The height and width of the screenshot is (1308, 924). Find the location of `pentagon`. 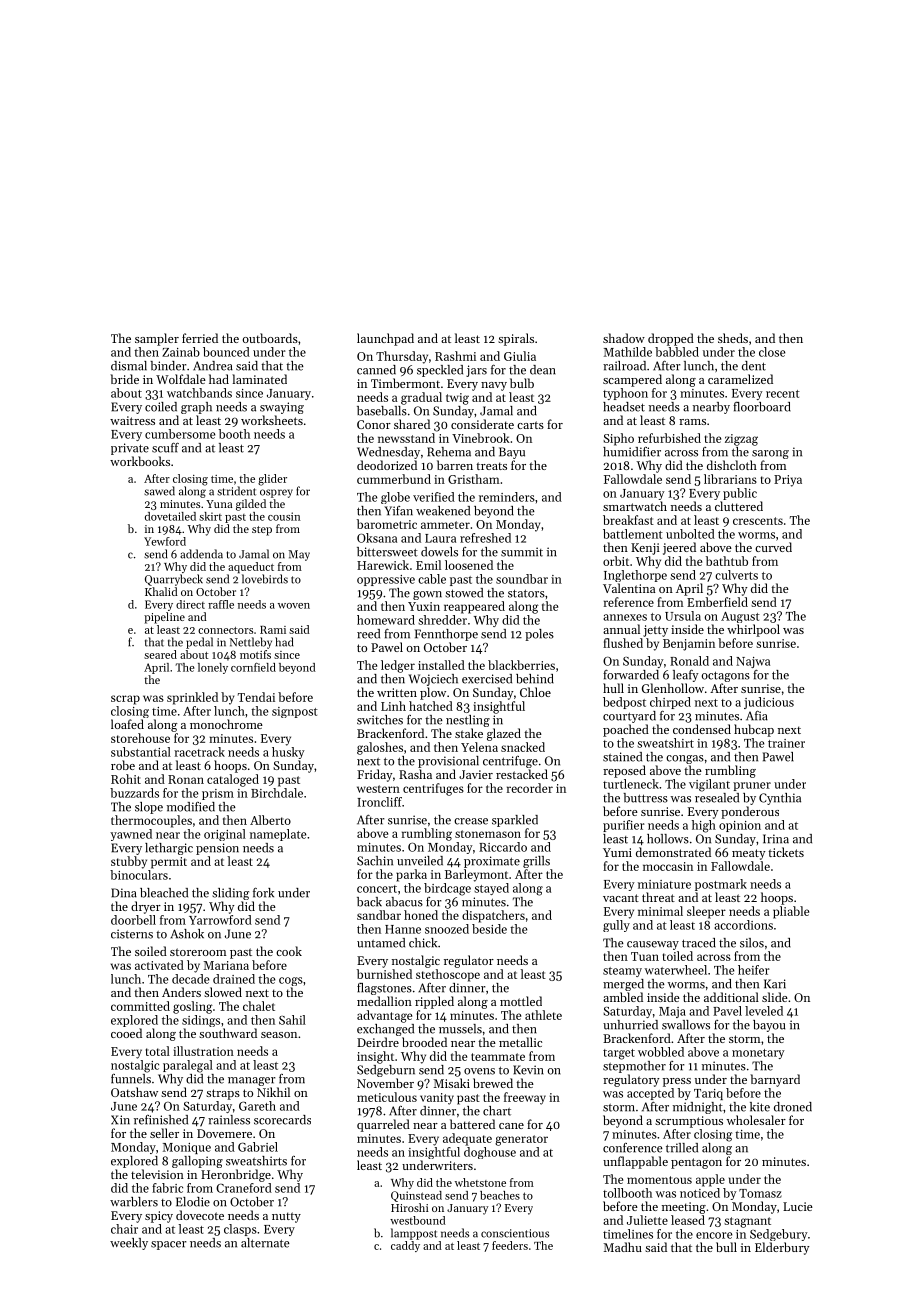

pentagon is located at coordinates (696, 1163).
